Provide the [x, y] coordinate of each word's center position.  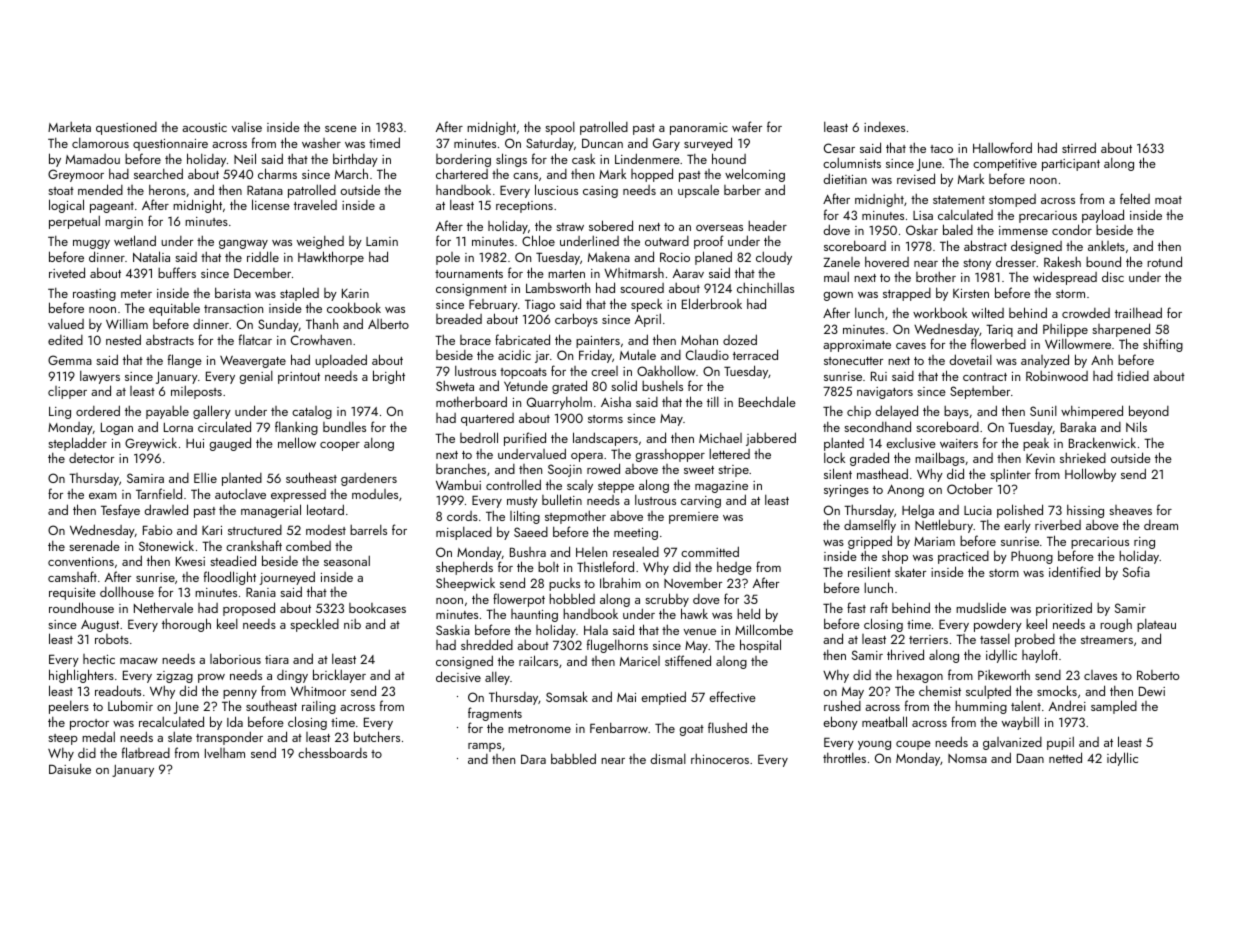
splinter [1010, 475]
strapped [907, 294]
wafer [747, 126]
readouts [118, 690]
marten [566, 274]
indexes [884, 127]
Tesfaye [120, 511]
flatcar [255, 339]
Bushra [528, 552]
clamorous [100, 143]
